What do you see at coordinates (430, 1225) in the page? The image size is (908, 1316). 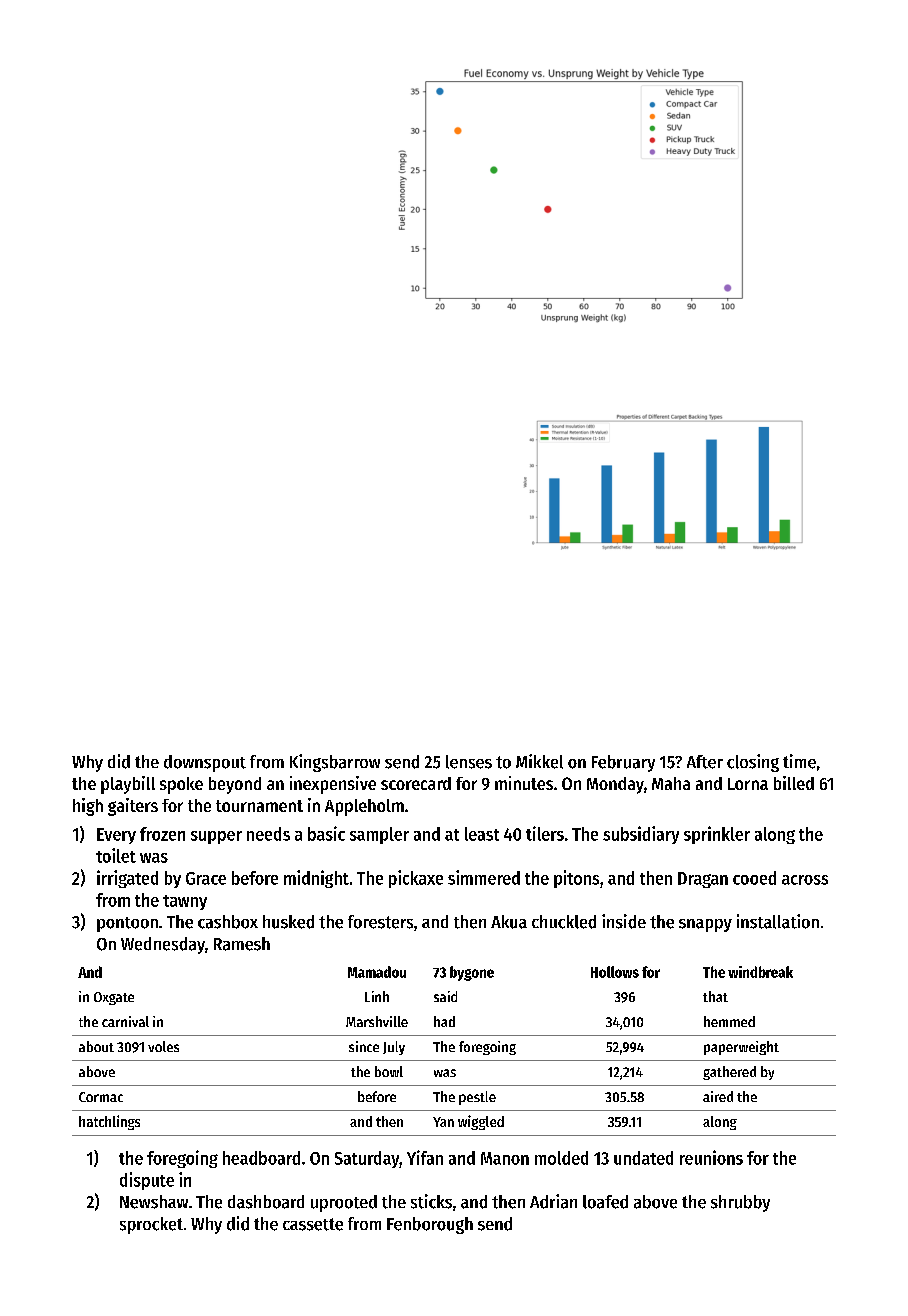 I see `Fenborough` at bounding box center [430, 1225].
